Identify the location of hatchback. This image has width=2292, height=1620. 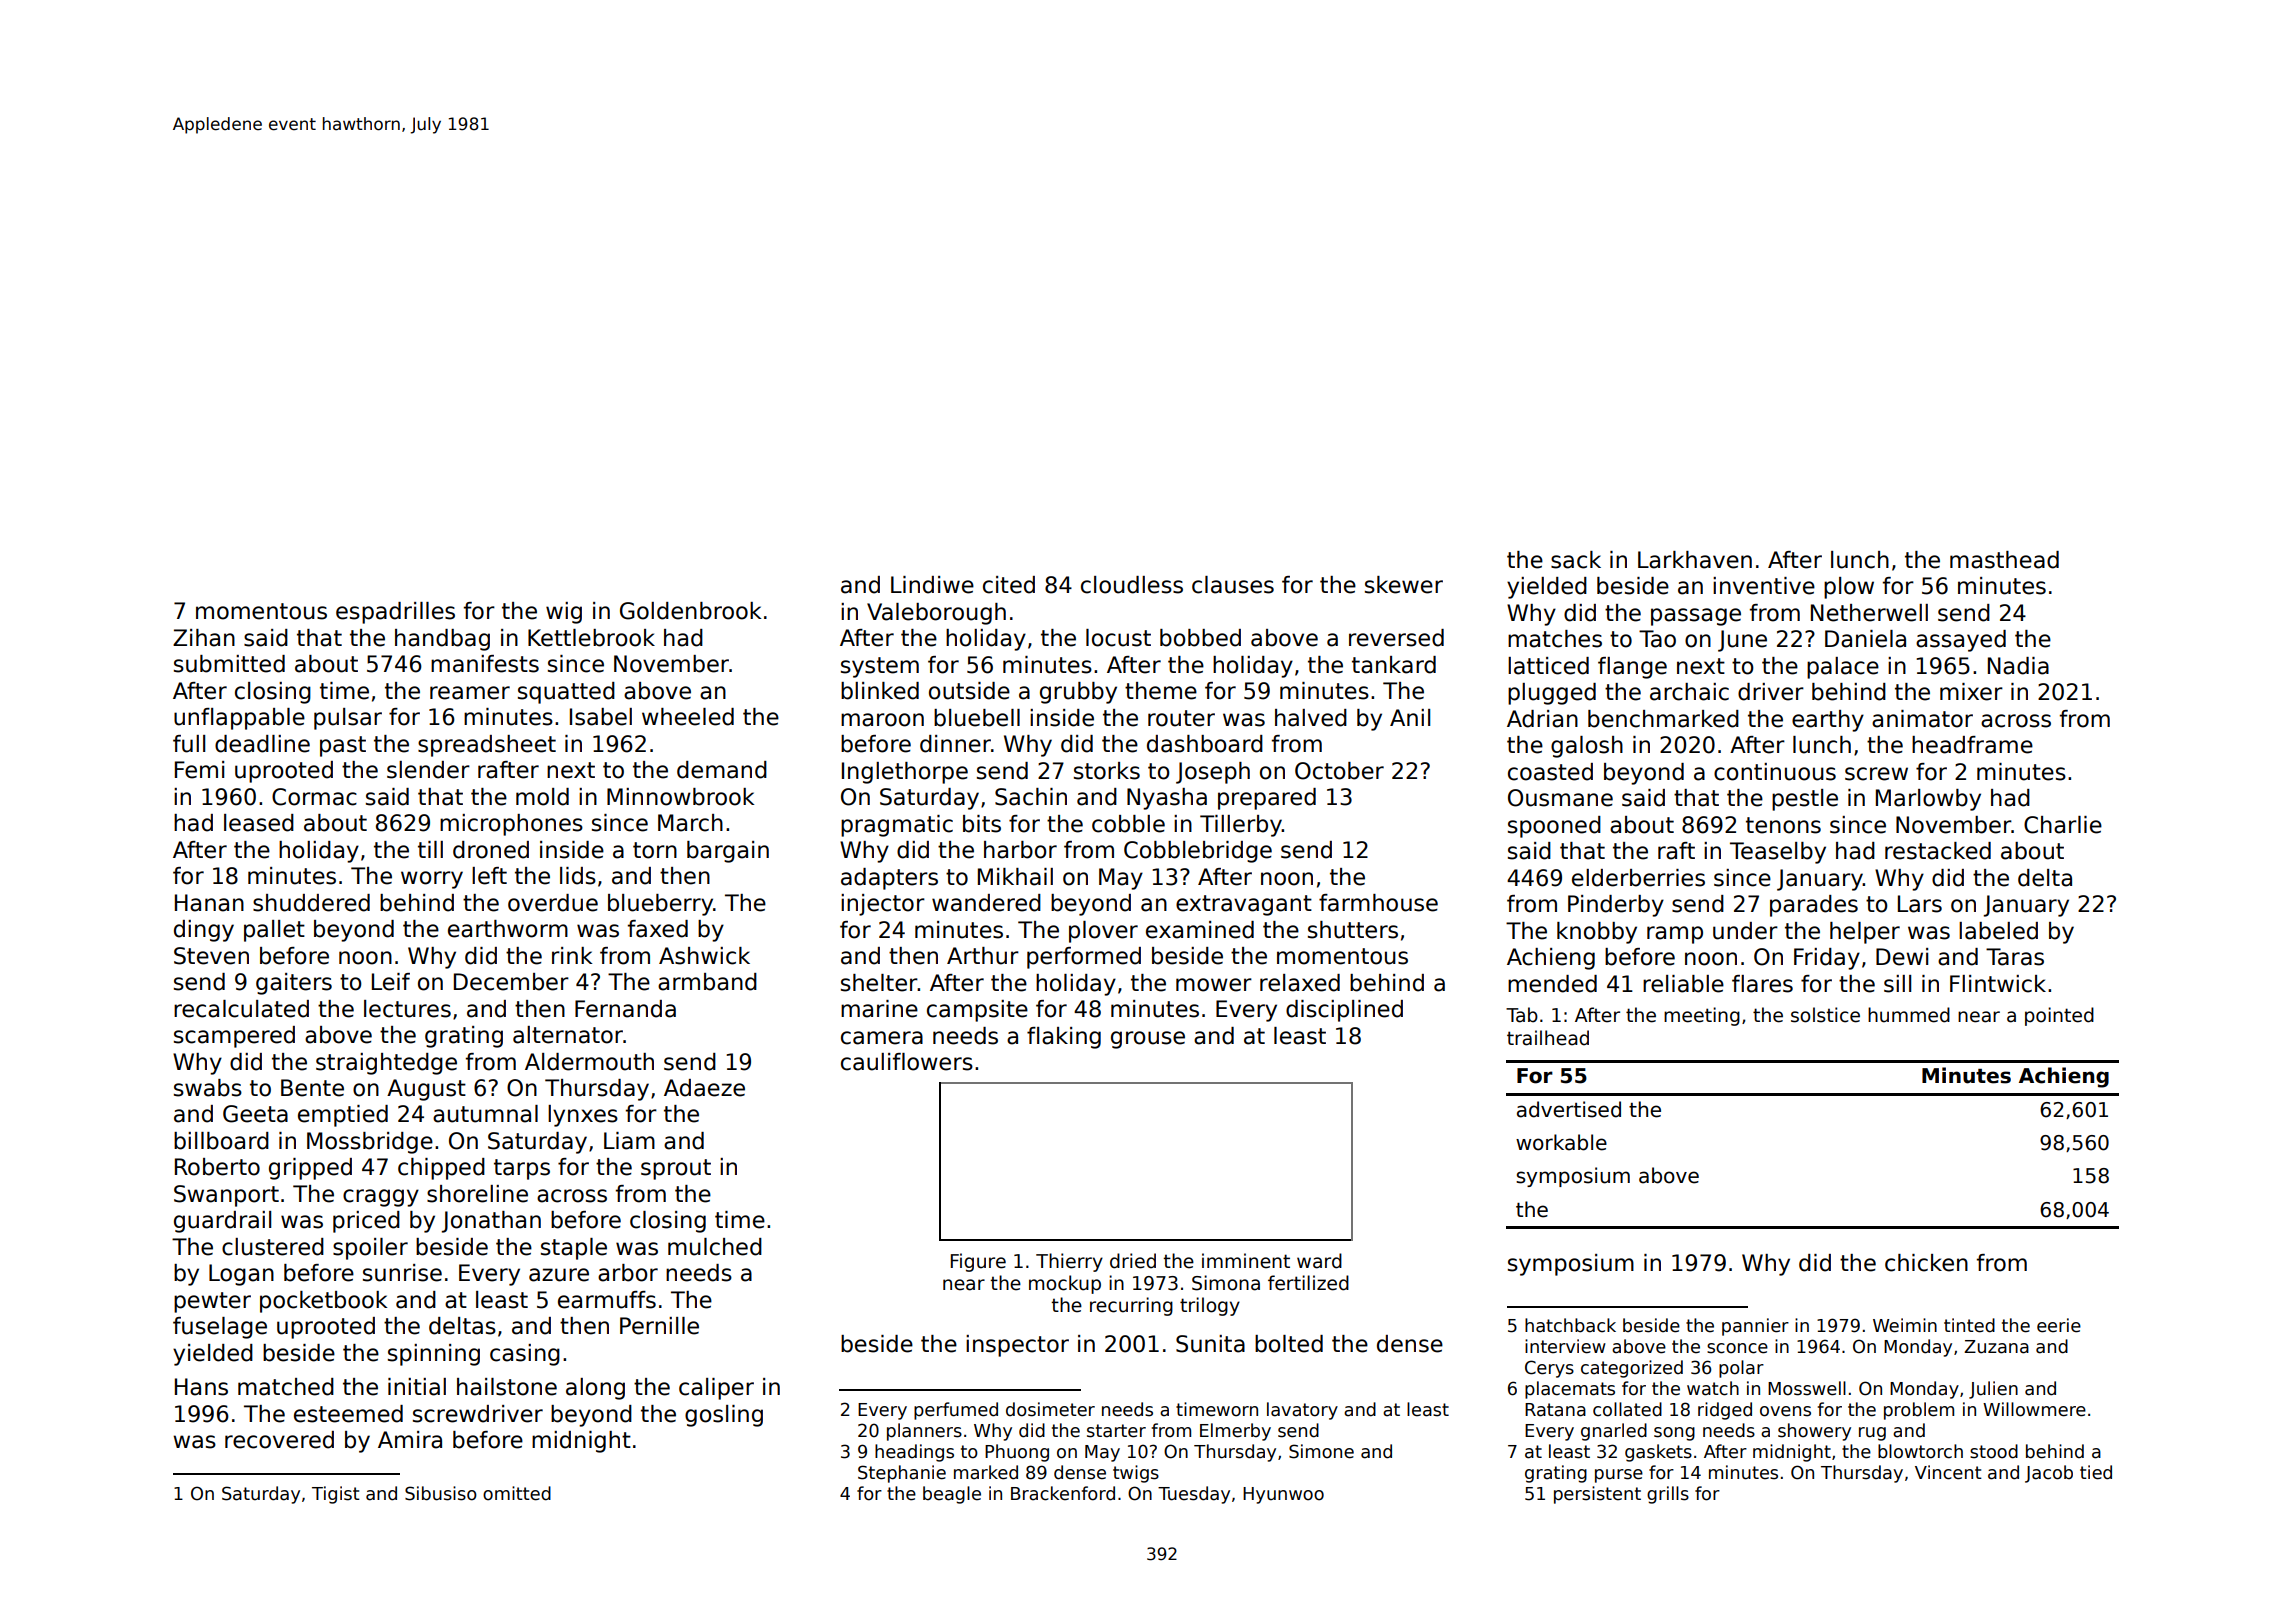
(1570, 1325).
